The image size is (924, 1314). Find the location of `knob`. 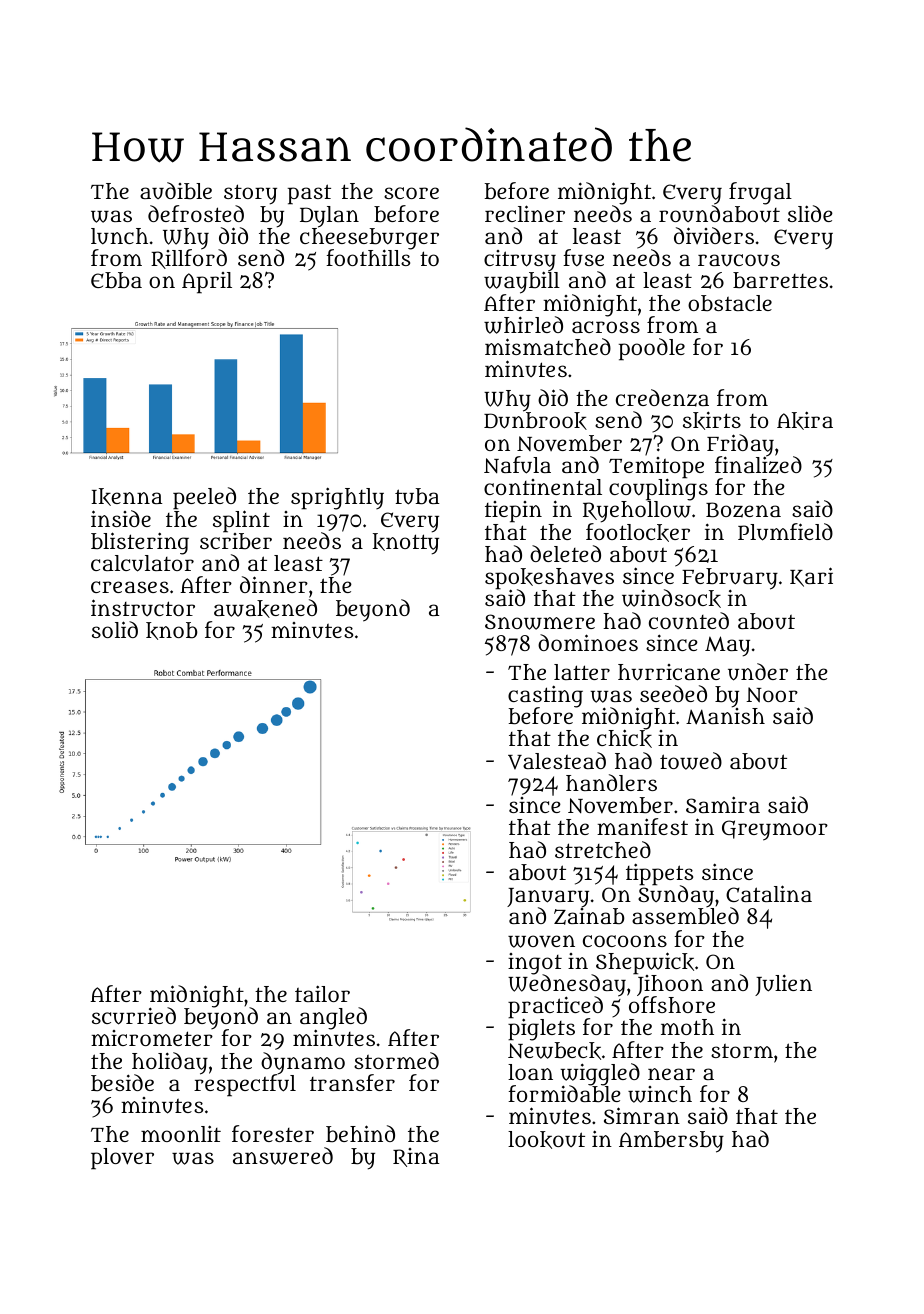

knob is located at coordinates (172, 631).
